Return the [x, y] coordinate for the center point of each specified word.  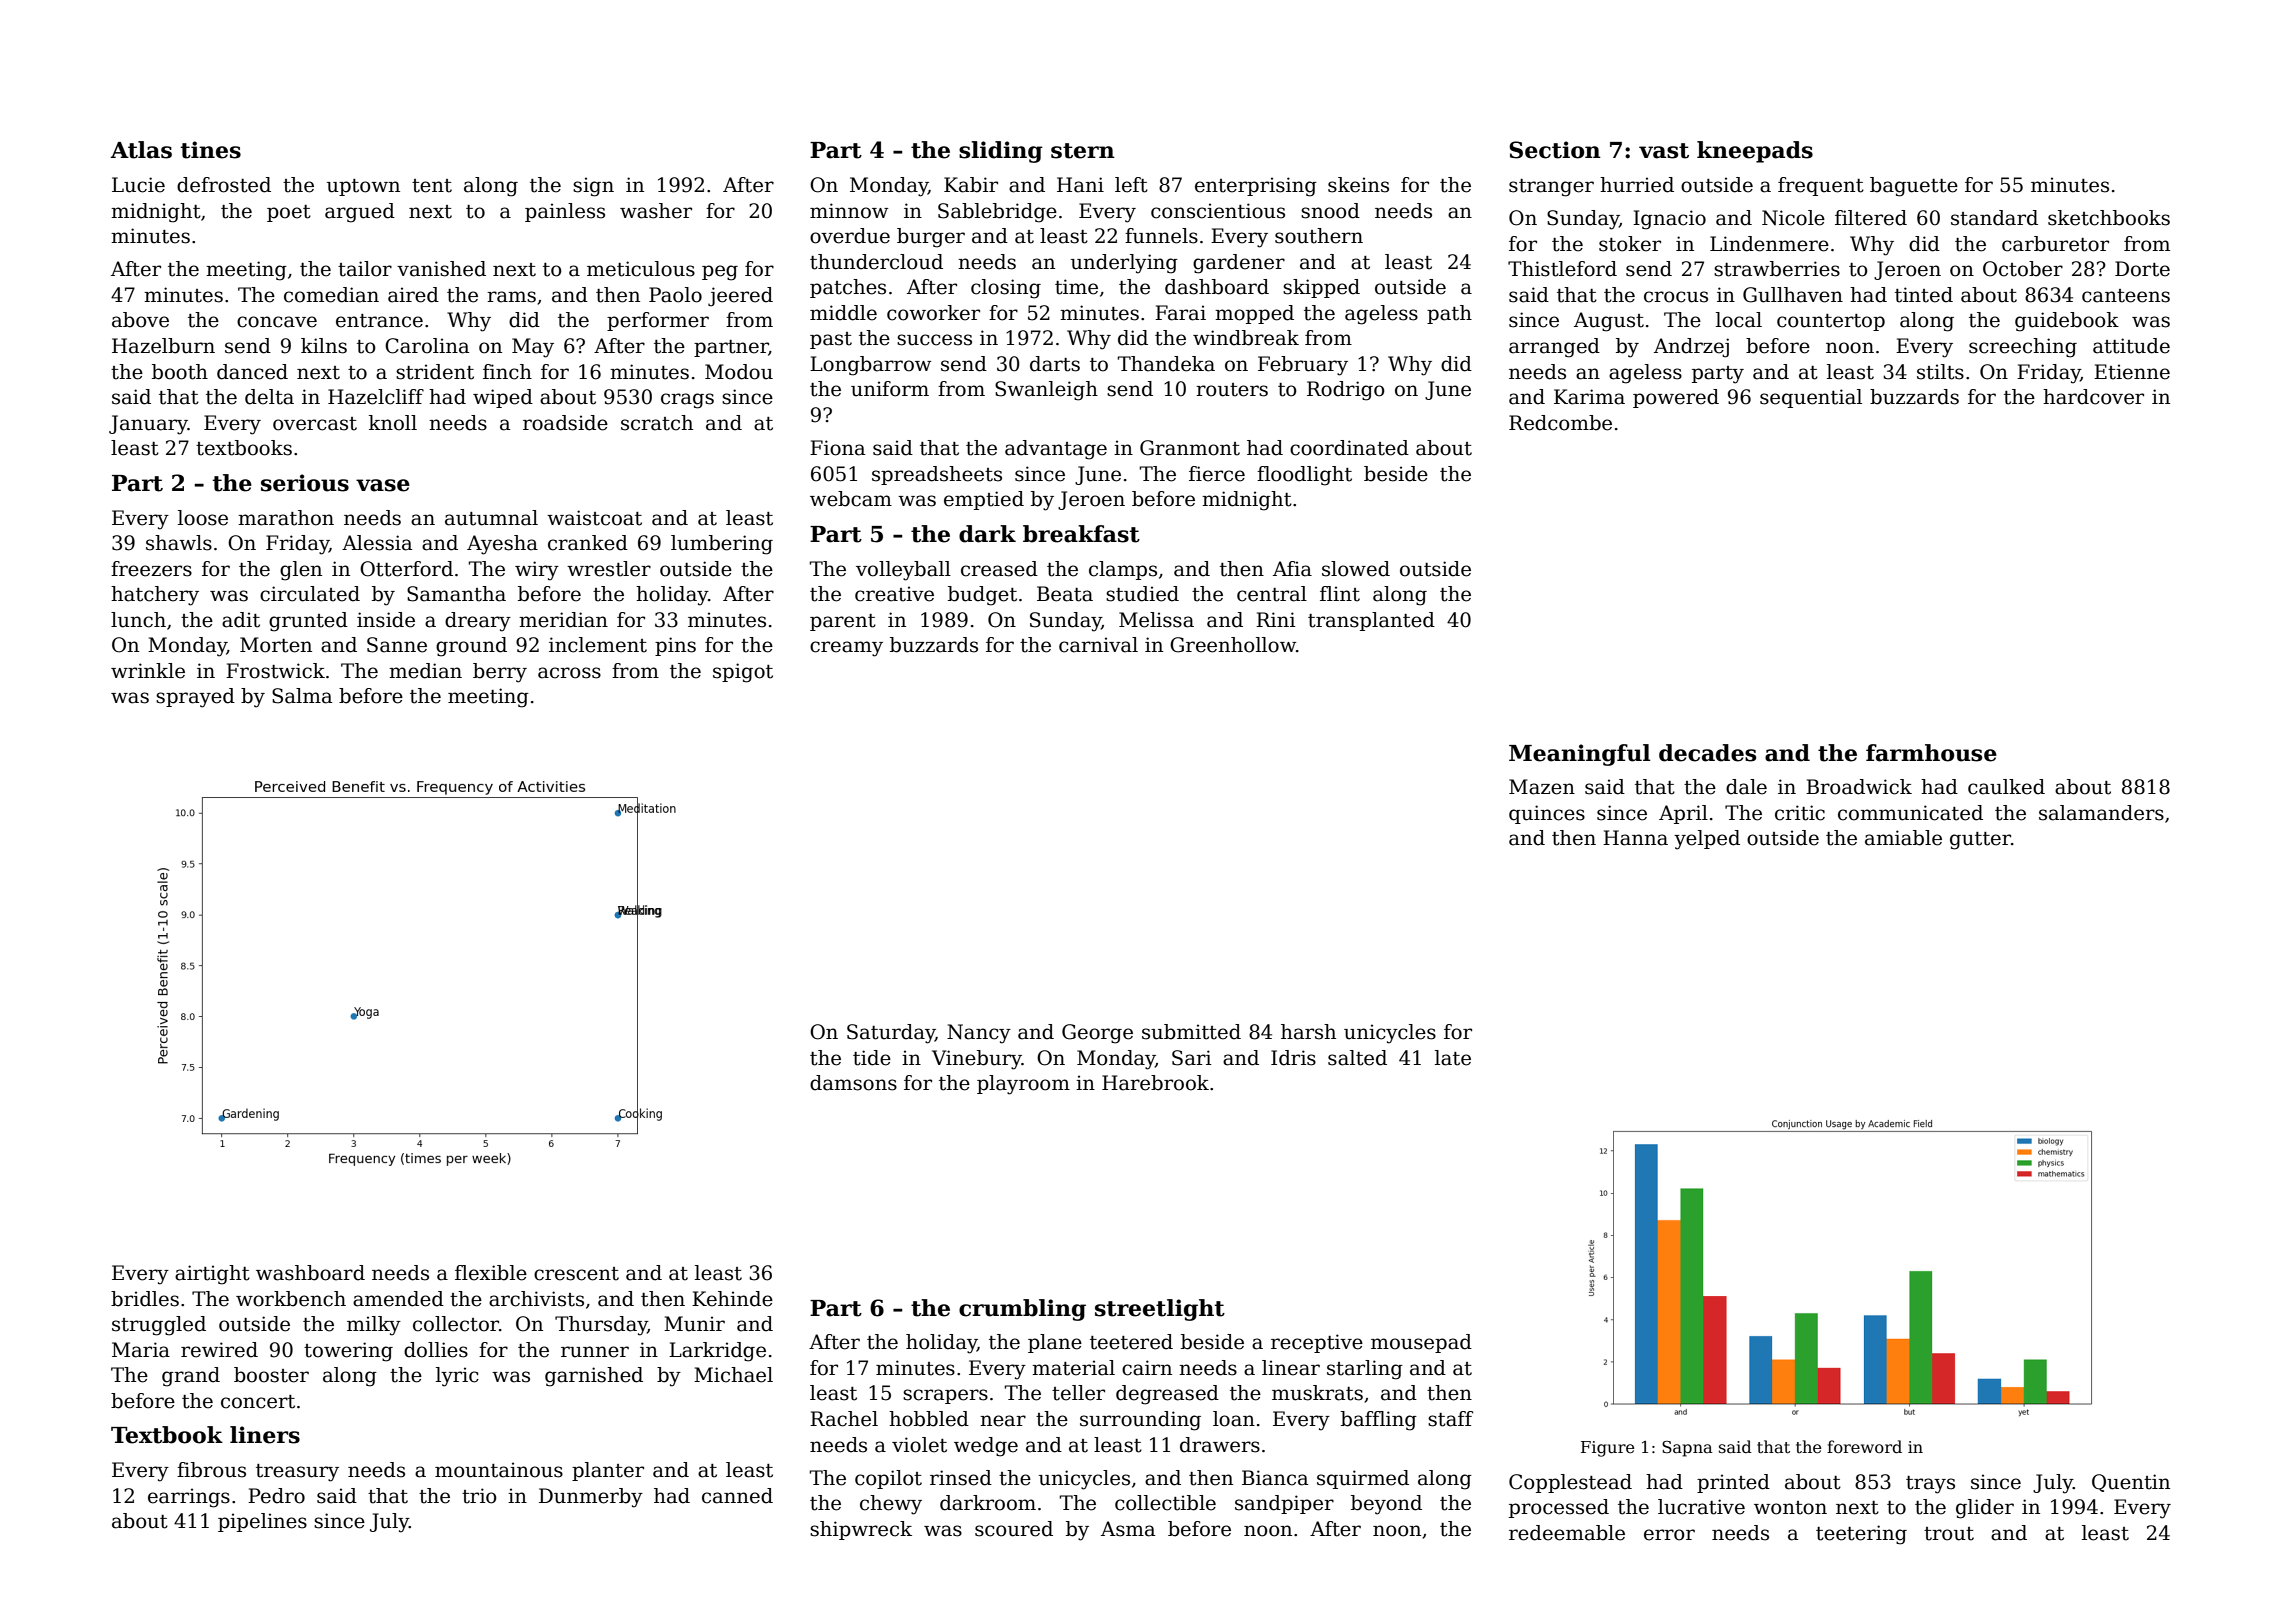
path [1449, 314]
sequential [1811, 398]
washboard [310, 1273]
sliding [1001, 152]
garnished [594, 1377]
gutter [1980, 841]
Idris [1293, 1058]
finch [507, 372]
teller [1078, 1393]
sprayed [195, 698]
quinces [1547, 814]
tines [211, 150]
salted [1357, 1058]
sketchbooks [2109, 218]
